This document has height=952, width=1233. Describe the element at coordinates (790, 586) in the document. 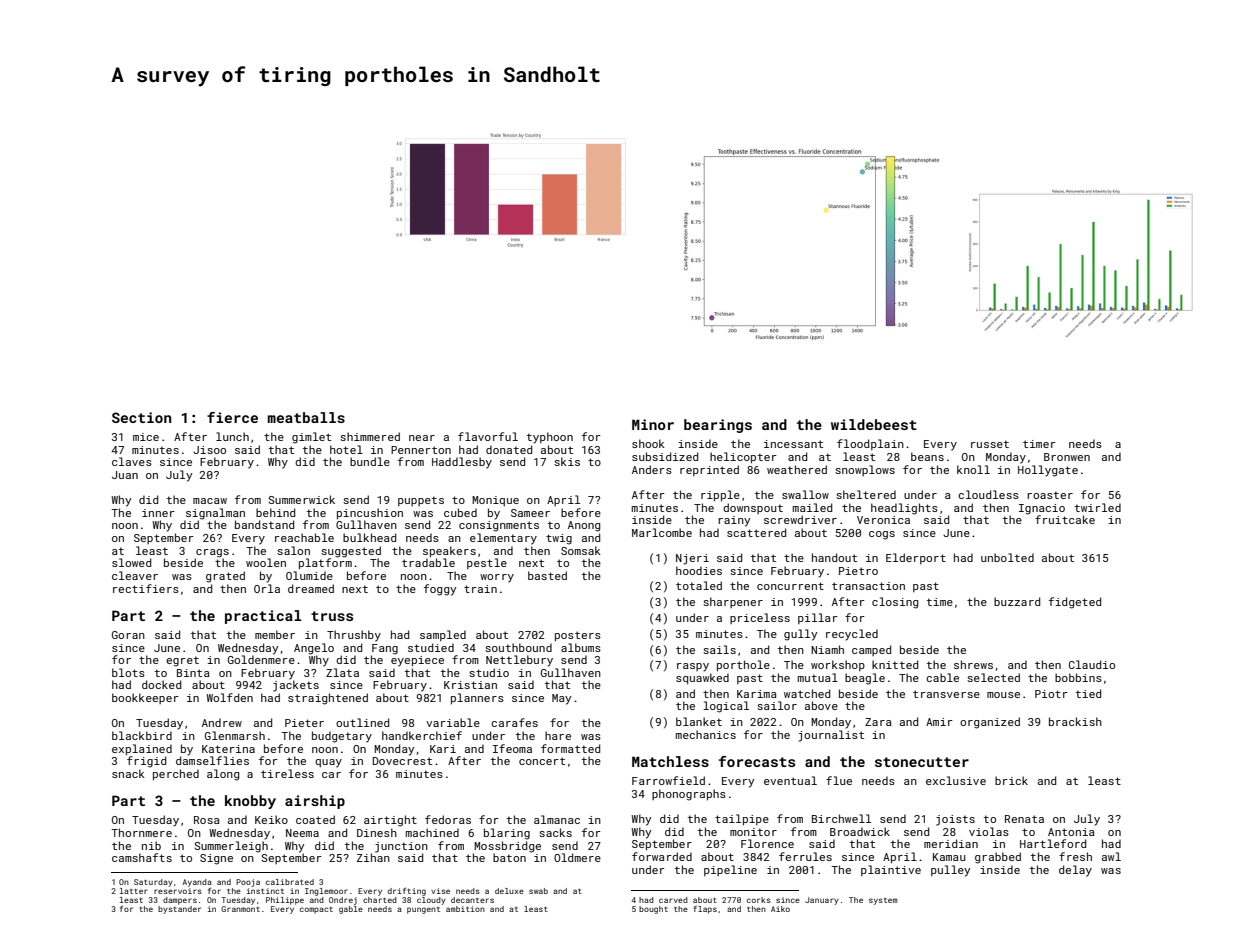

I see `concurrent` at that location.
